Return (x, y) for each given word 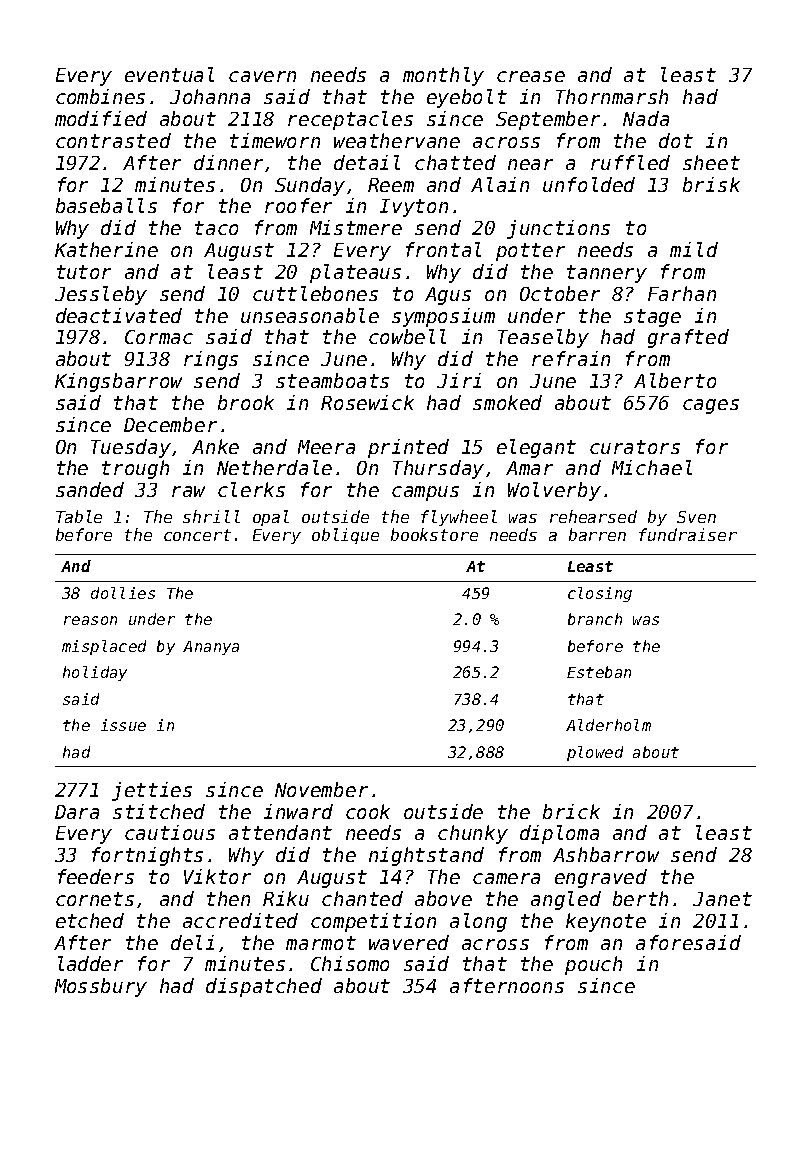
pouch (593, 965)
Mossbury (101, 987)
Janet (722, 899)
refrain (571, 358)
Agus (448, 296)
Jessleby (101, 295)
